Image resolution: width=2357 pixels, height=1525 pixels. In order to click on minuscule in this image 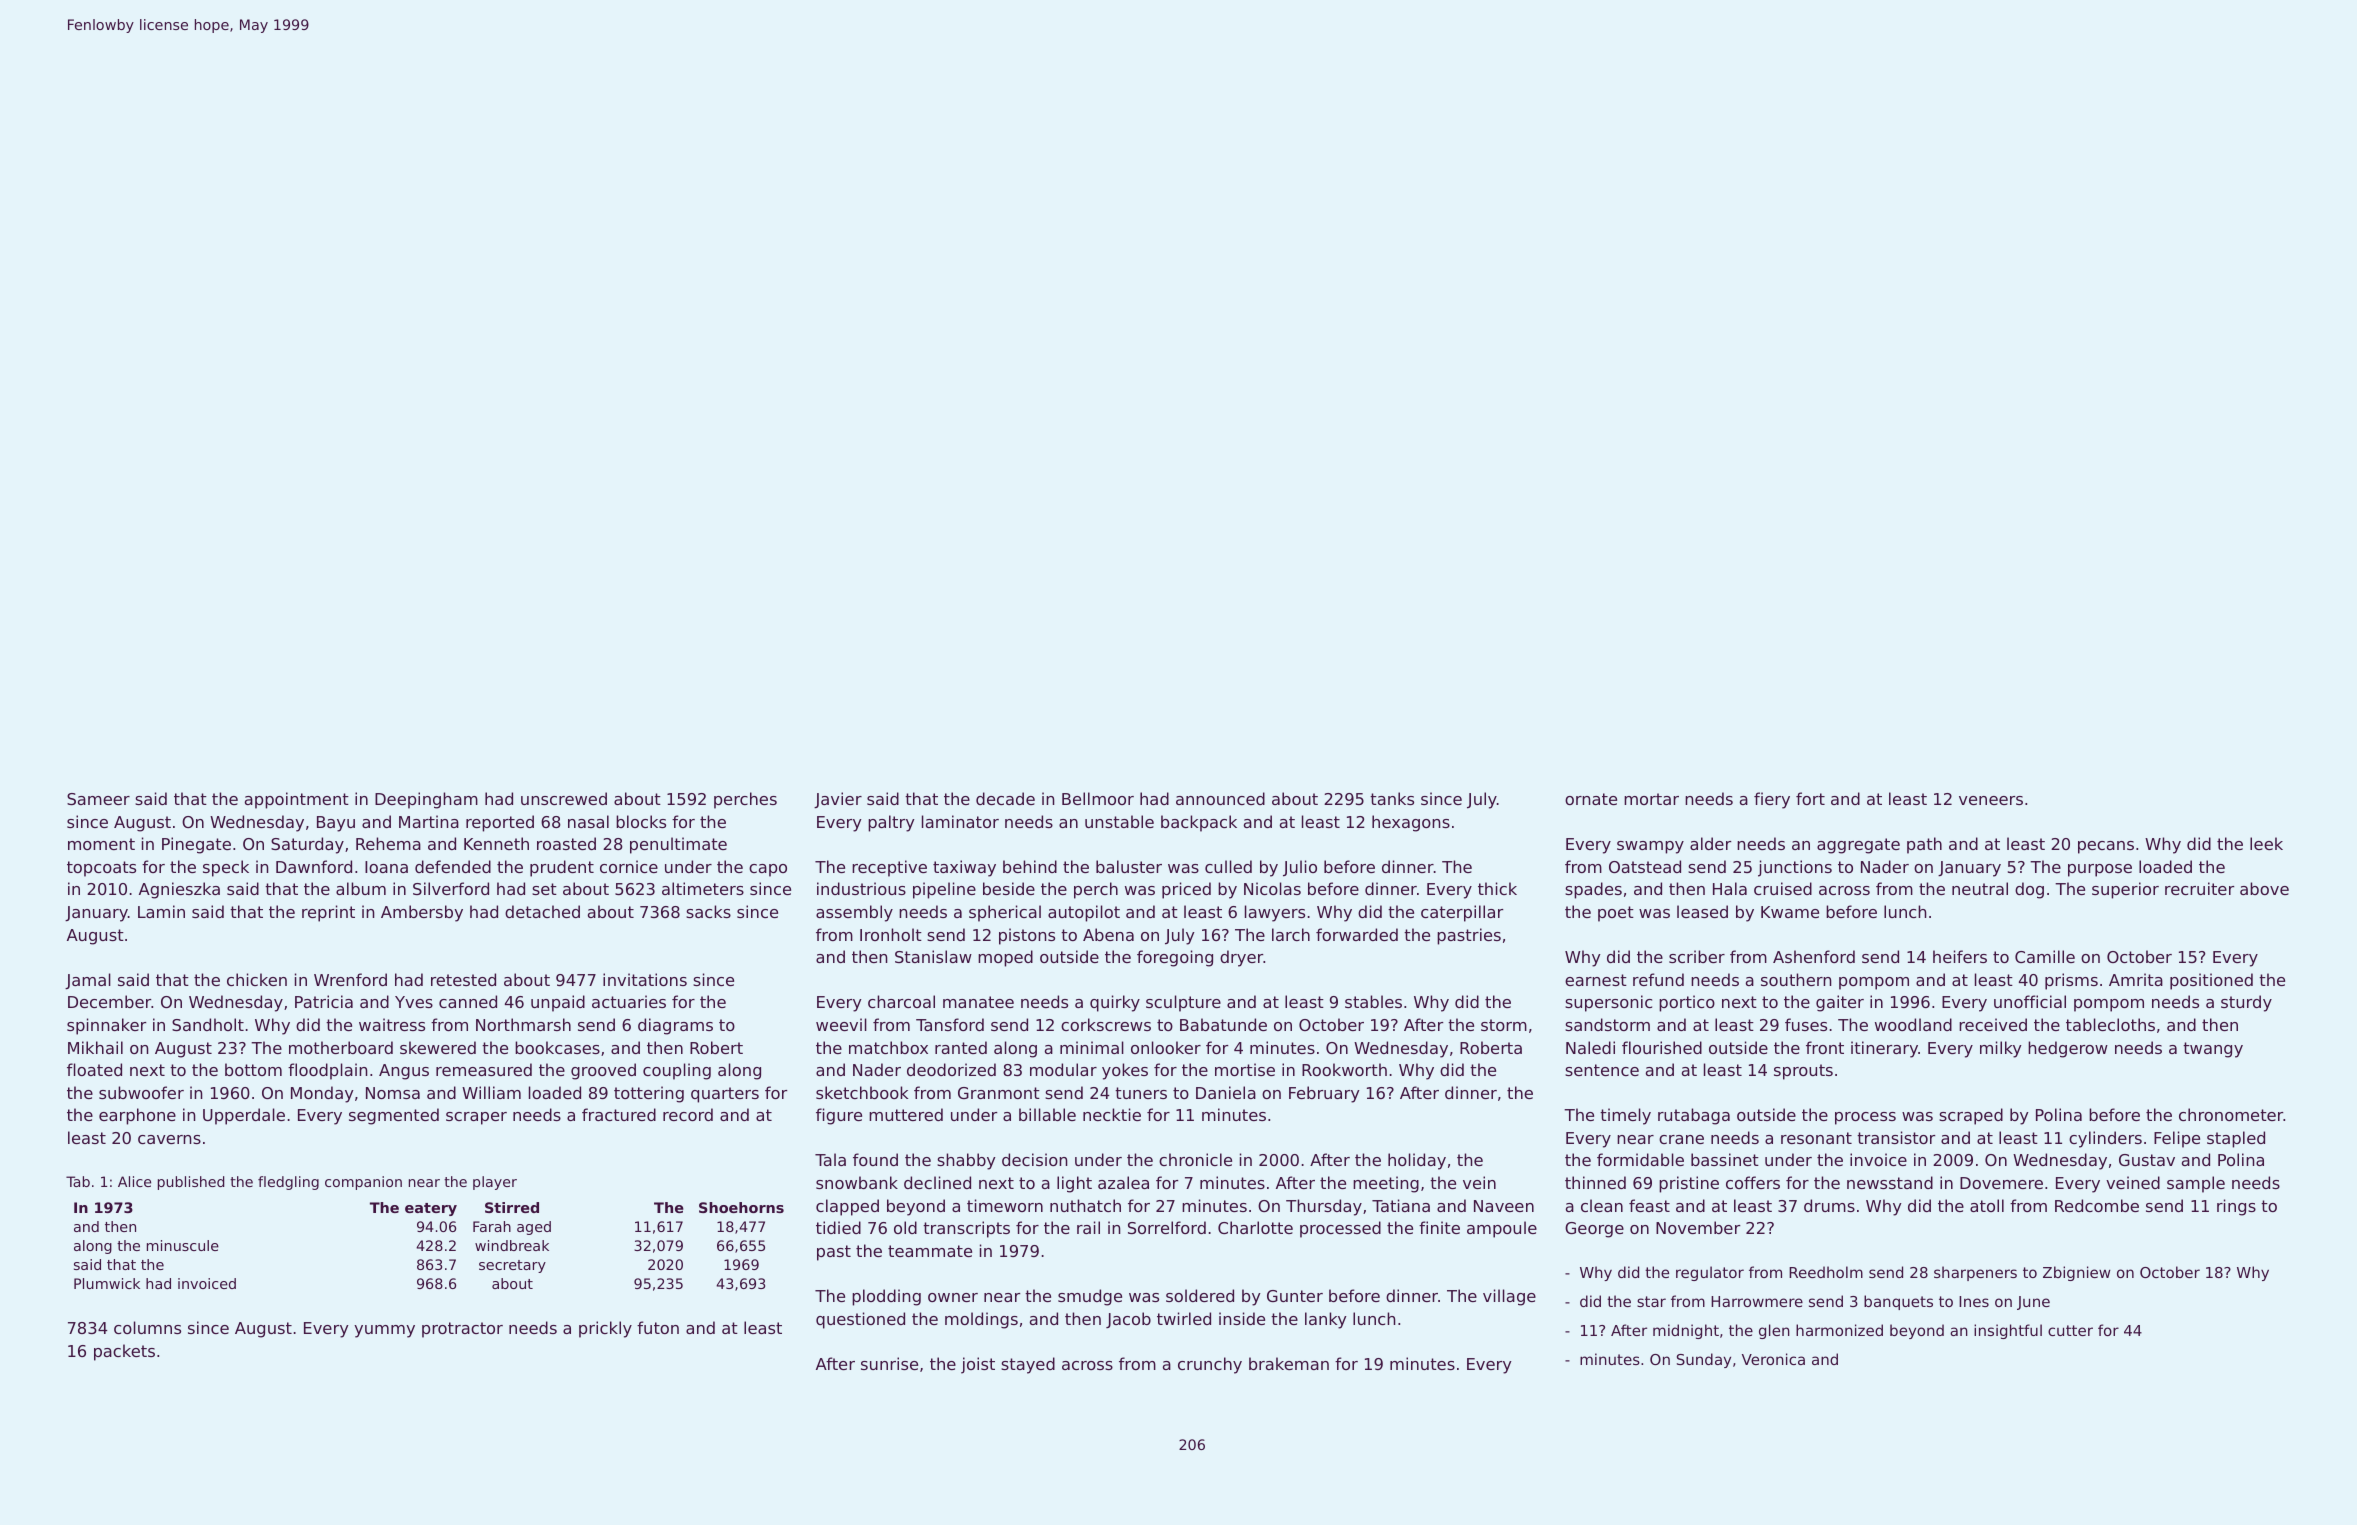, I will do `click(183, 1245)`.
